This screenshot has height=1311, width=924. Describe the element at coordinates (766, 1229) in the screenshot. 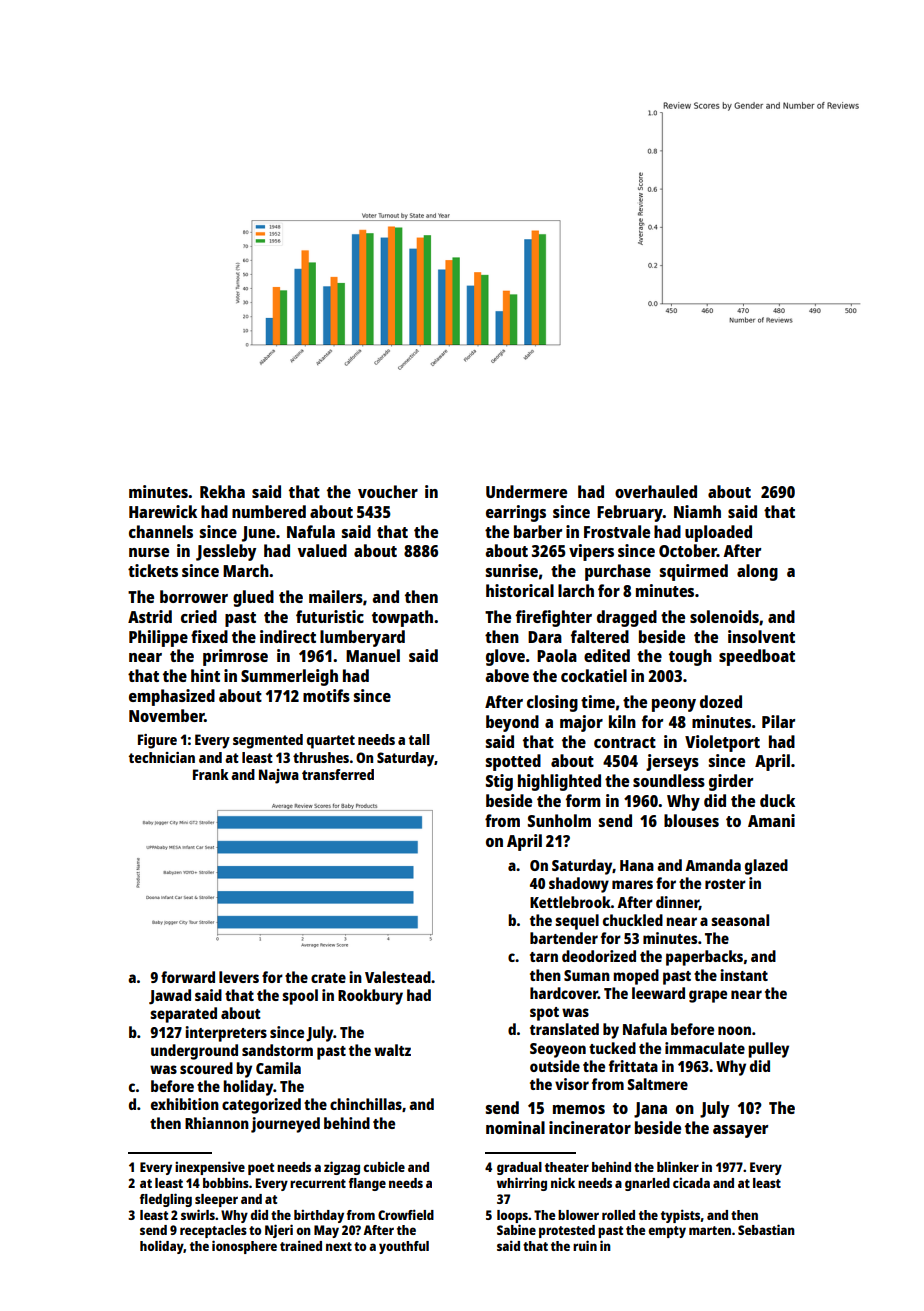

I see `Sebastian` at that location.
